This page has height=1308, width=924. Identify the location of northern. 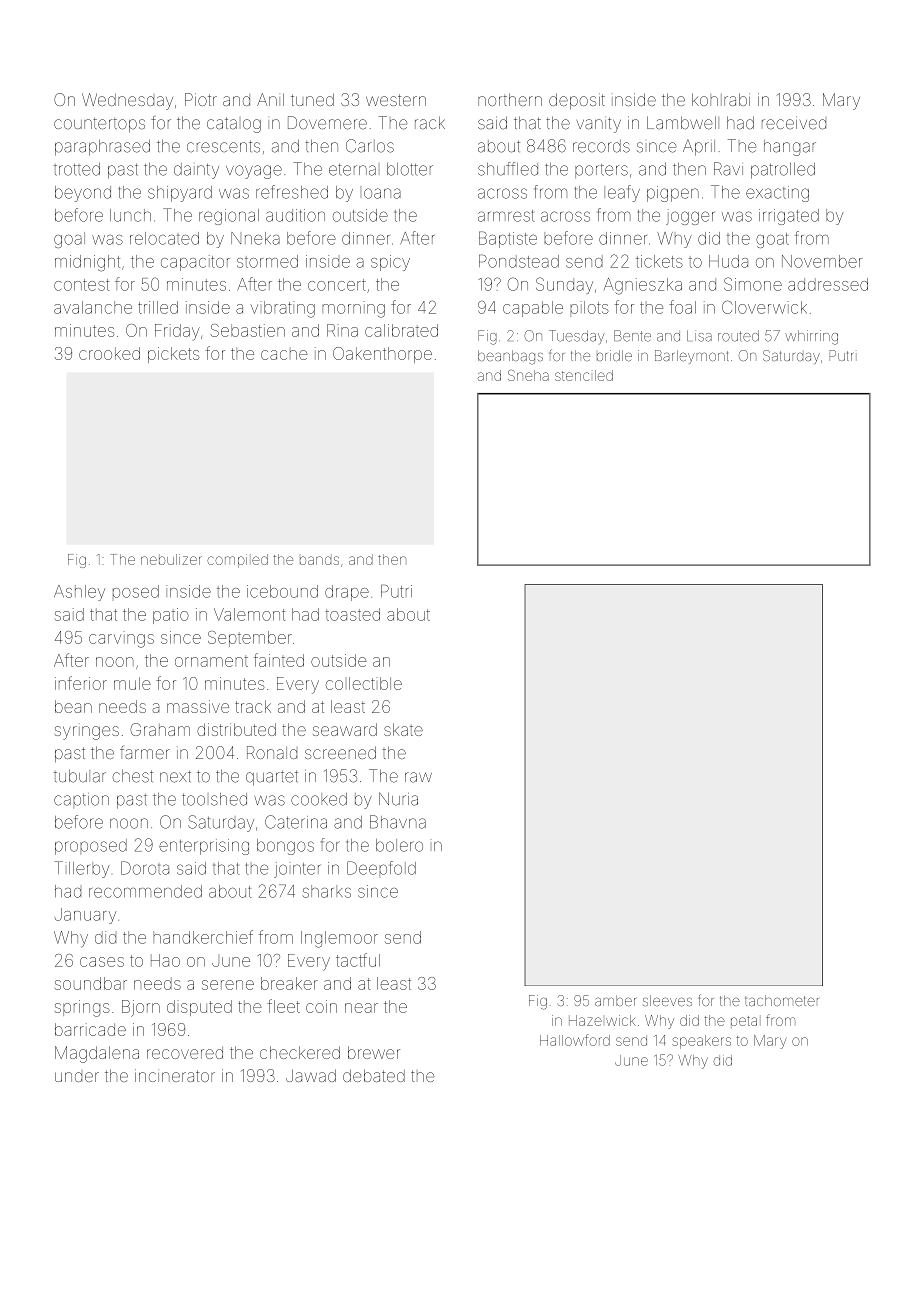
(510, 99).
